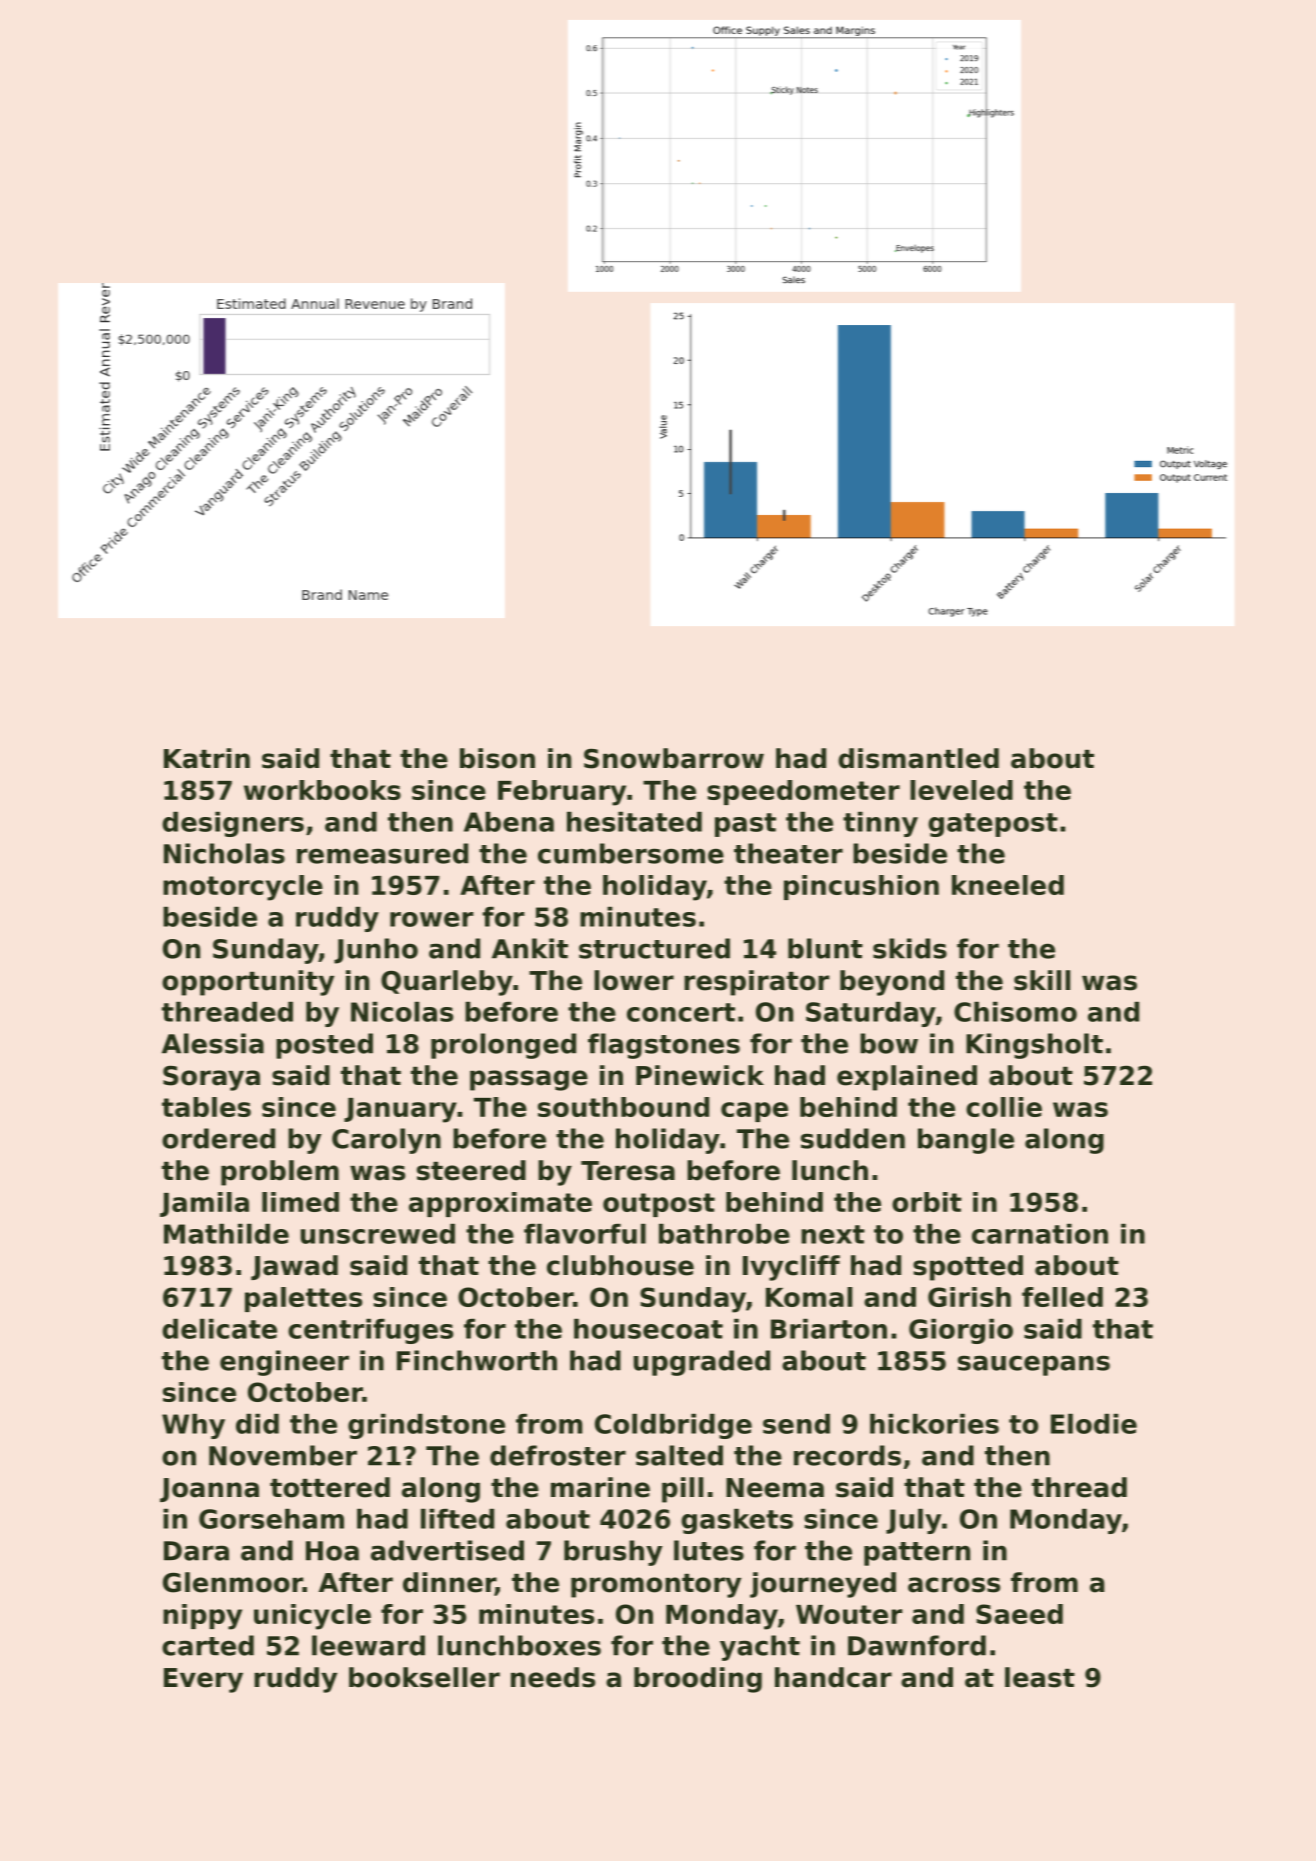 Image resolution: width=1316 pixels, height=1861 pixels. Describe the element at coordinates (300, 1202) in the document. I see `limed` at that location.
